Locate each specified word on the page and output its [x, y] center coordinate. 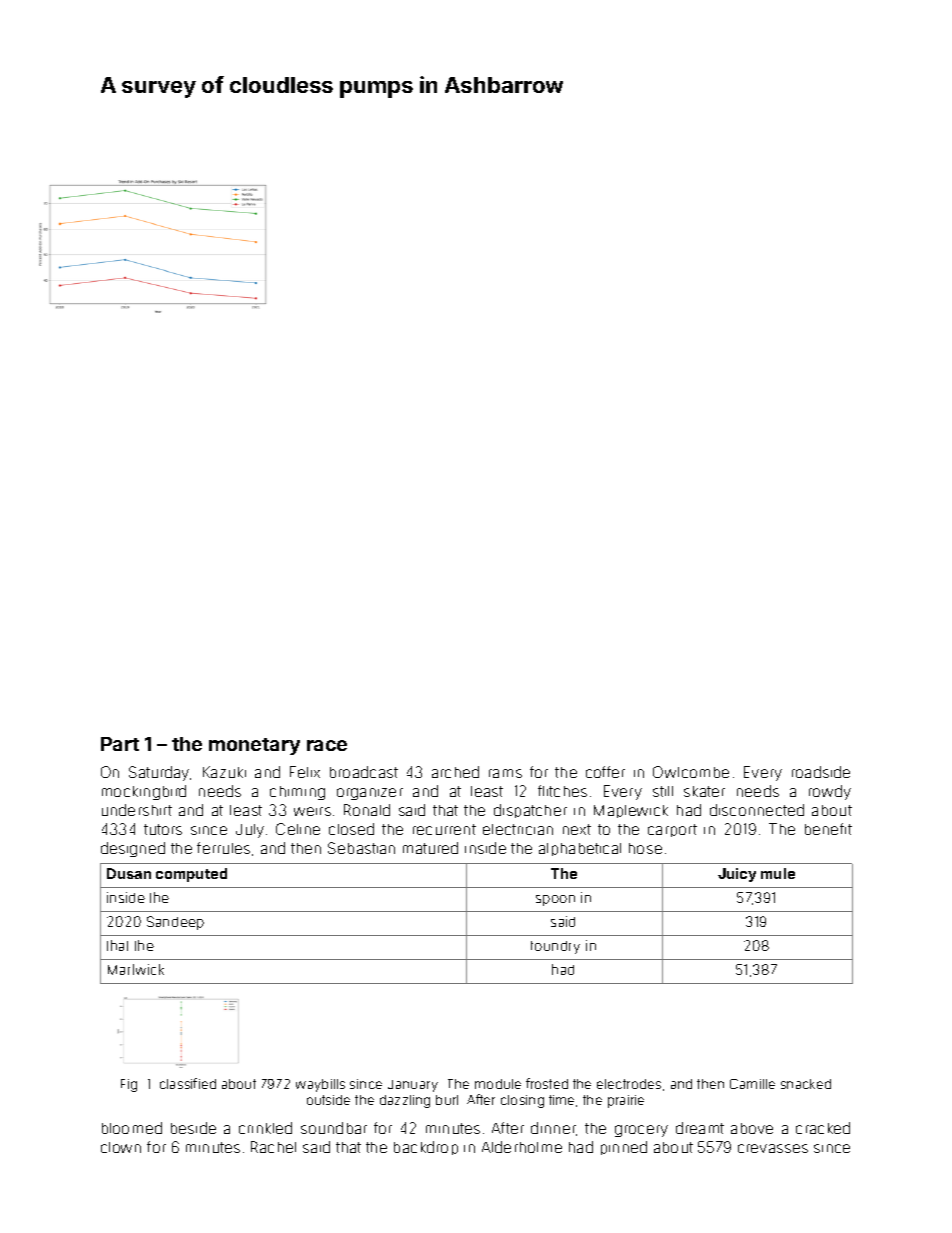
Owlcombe [691, 772]
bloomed [132, 1128]
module [498, 1084]
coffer [605, 772]
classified [188, 1083]
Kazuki [224, 772]
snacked [806, 1084]
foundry [555, 947]
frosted [547, 1083]
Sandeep [175, 923]
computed [191, 875]
